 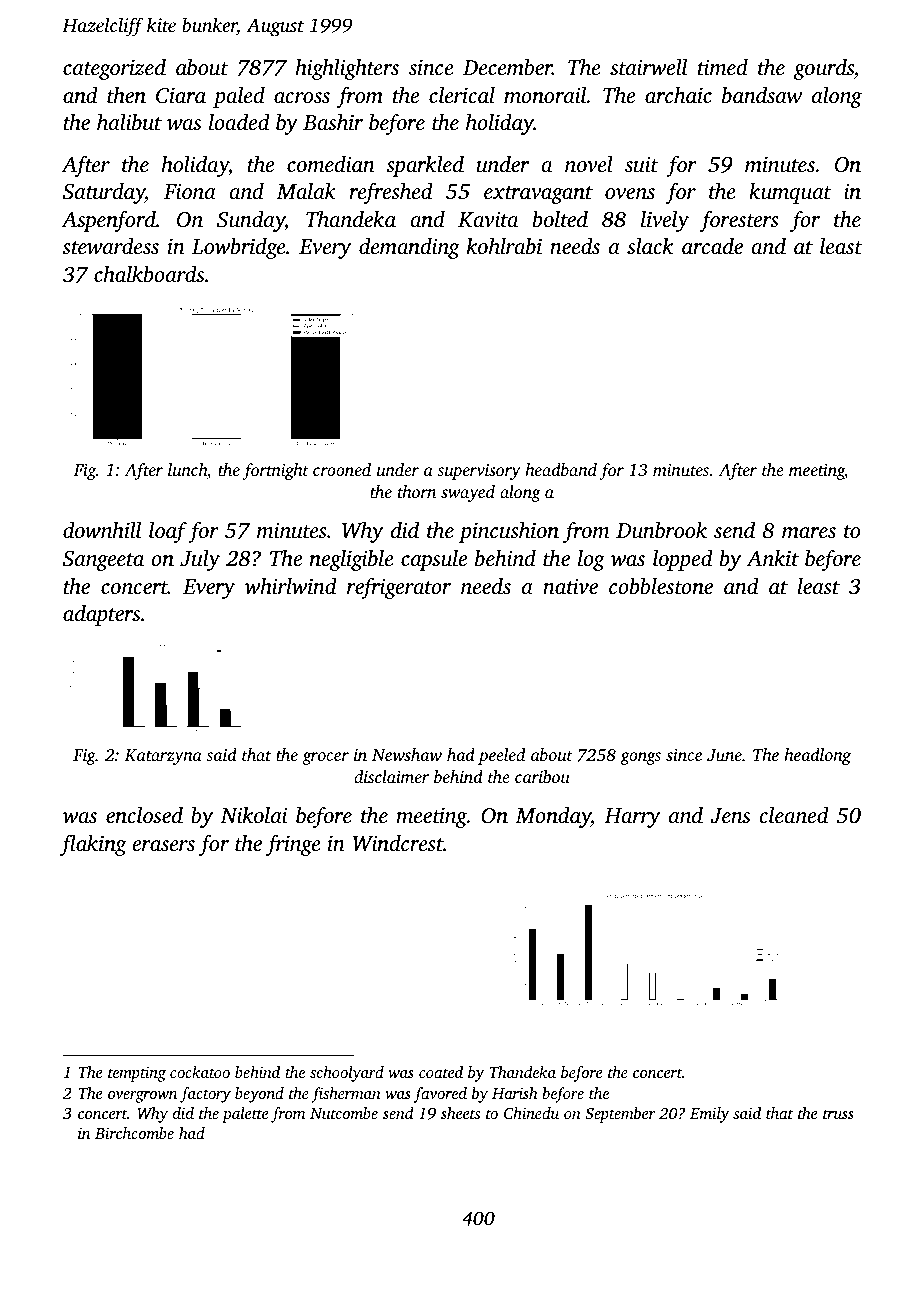 What do you see at coordinates (149, 274) in the page?
I see `chalkboards` at bounding box center [149, 274].
